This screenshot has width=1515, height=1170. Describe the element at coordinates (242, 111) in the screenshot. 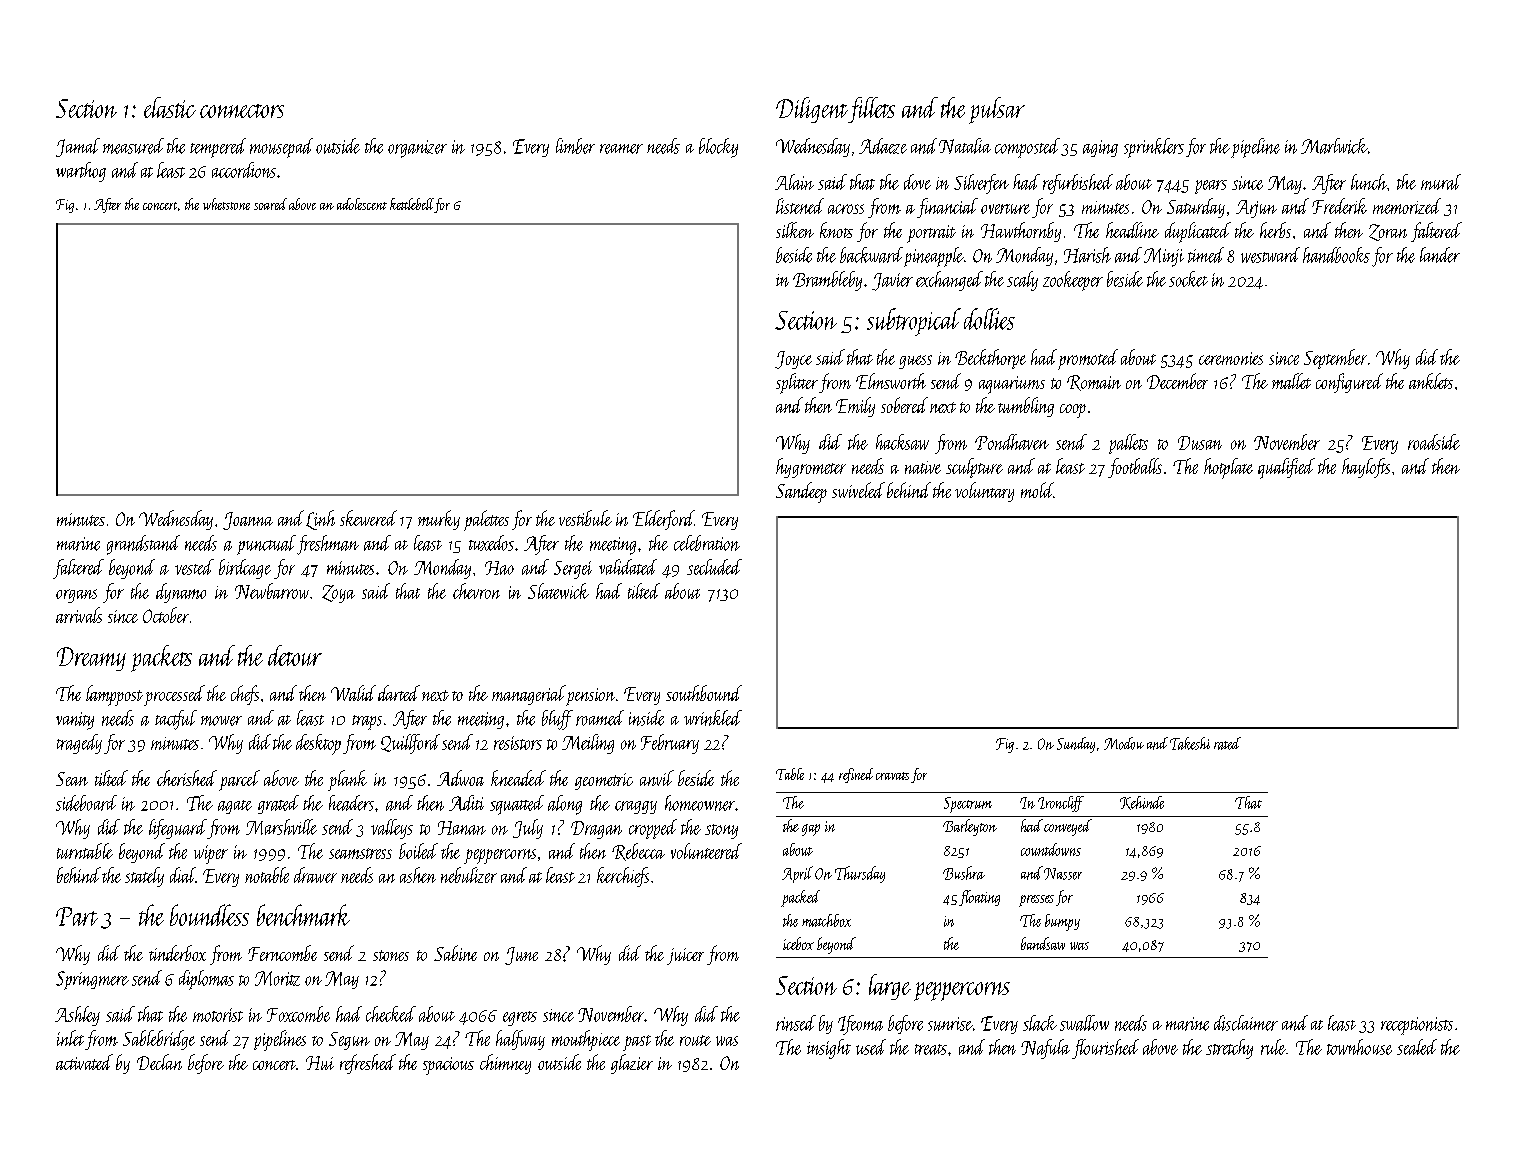

I see `connectors` at that location.
